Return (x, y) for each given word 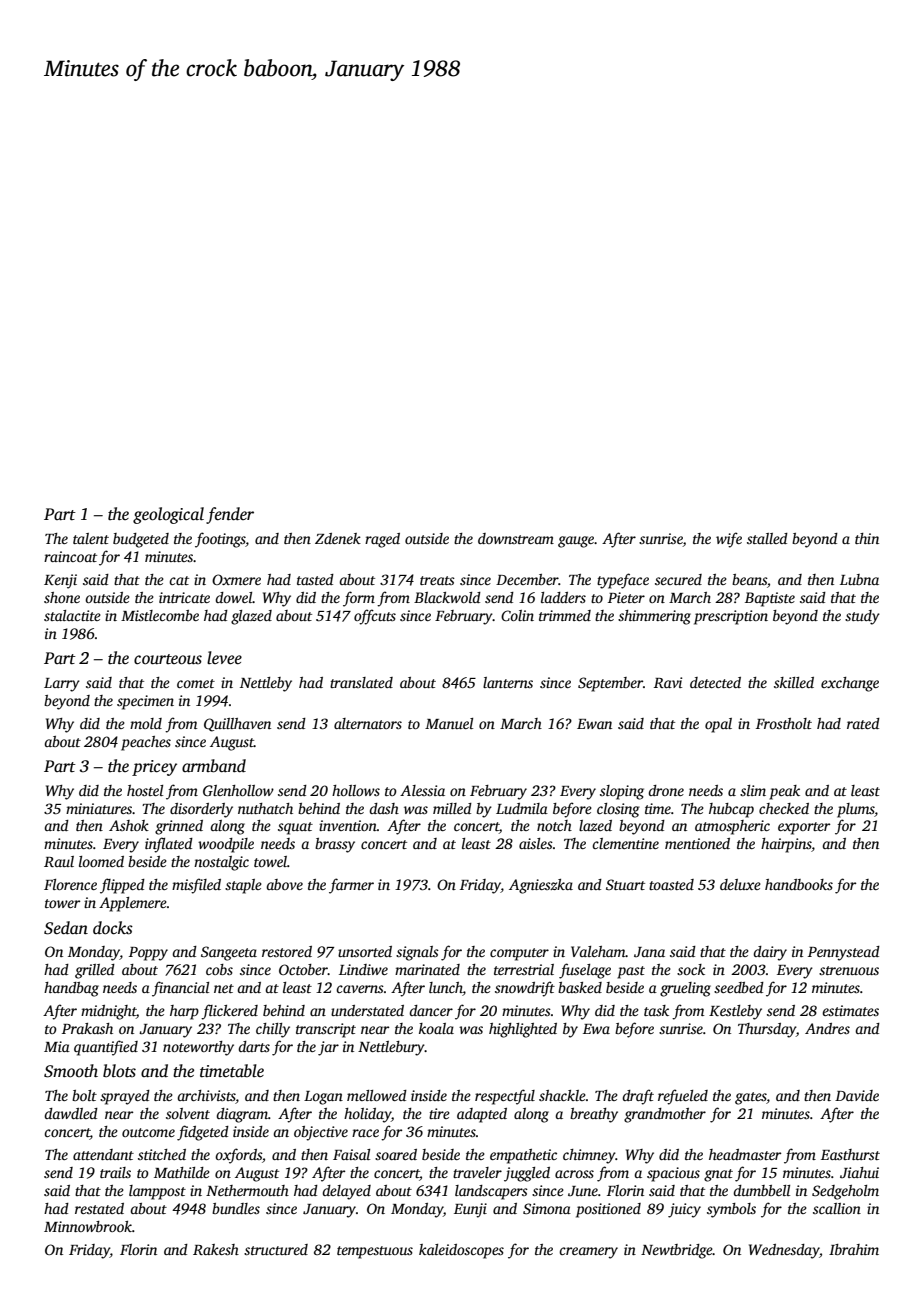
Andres (827, 1028)
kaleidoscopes (461, 1251)
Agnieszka (541, 886)
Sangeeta (229, 953)
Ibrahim (854, 1249)
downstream (516, 538)
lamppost (157, 1192)
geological (168, 515)
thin (867, 538)
